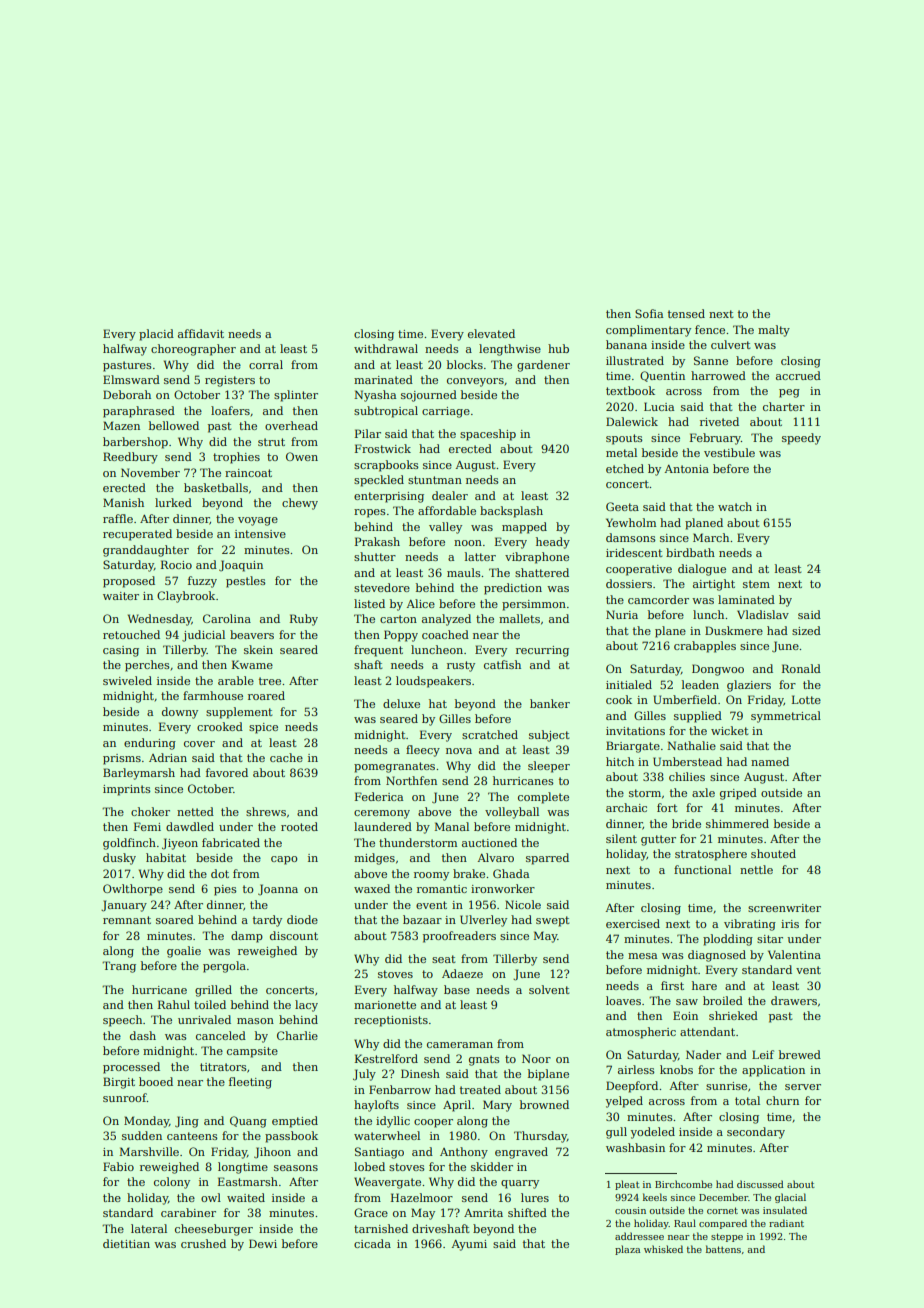 Image resolution: width=924 pixels, height=1308 pixels. What do you see at coordinates (150, 811) in the screenshot?
I see `choker` at bounding box center [150, 811].
